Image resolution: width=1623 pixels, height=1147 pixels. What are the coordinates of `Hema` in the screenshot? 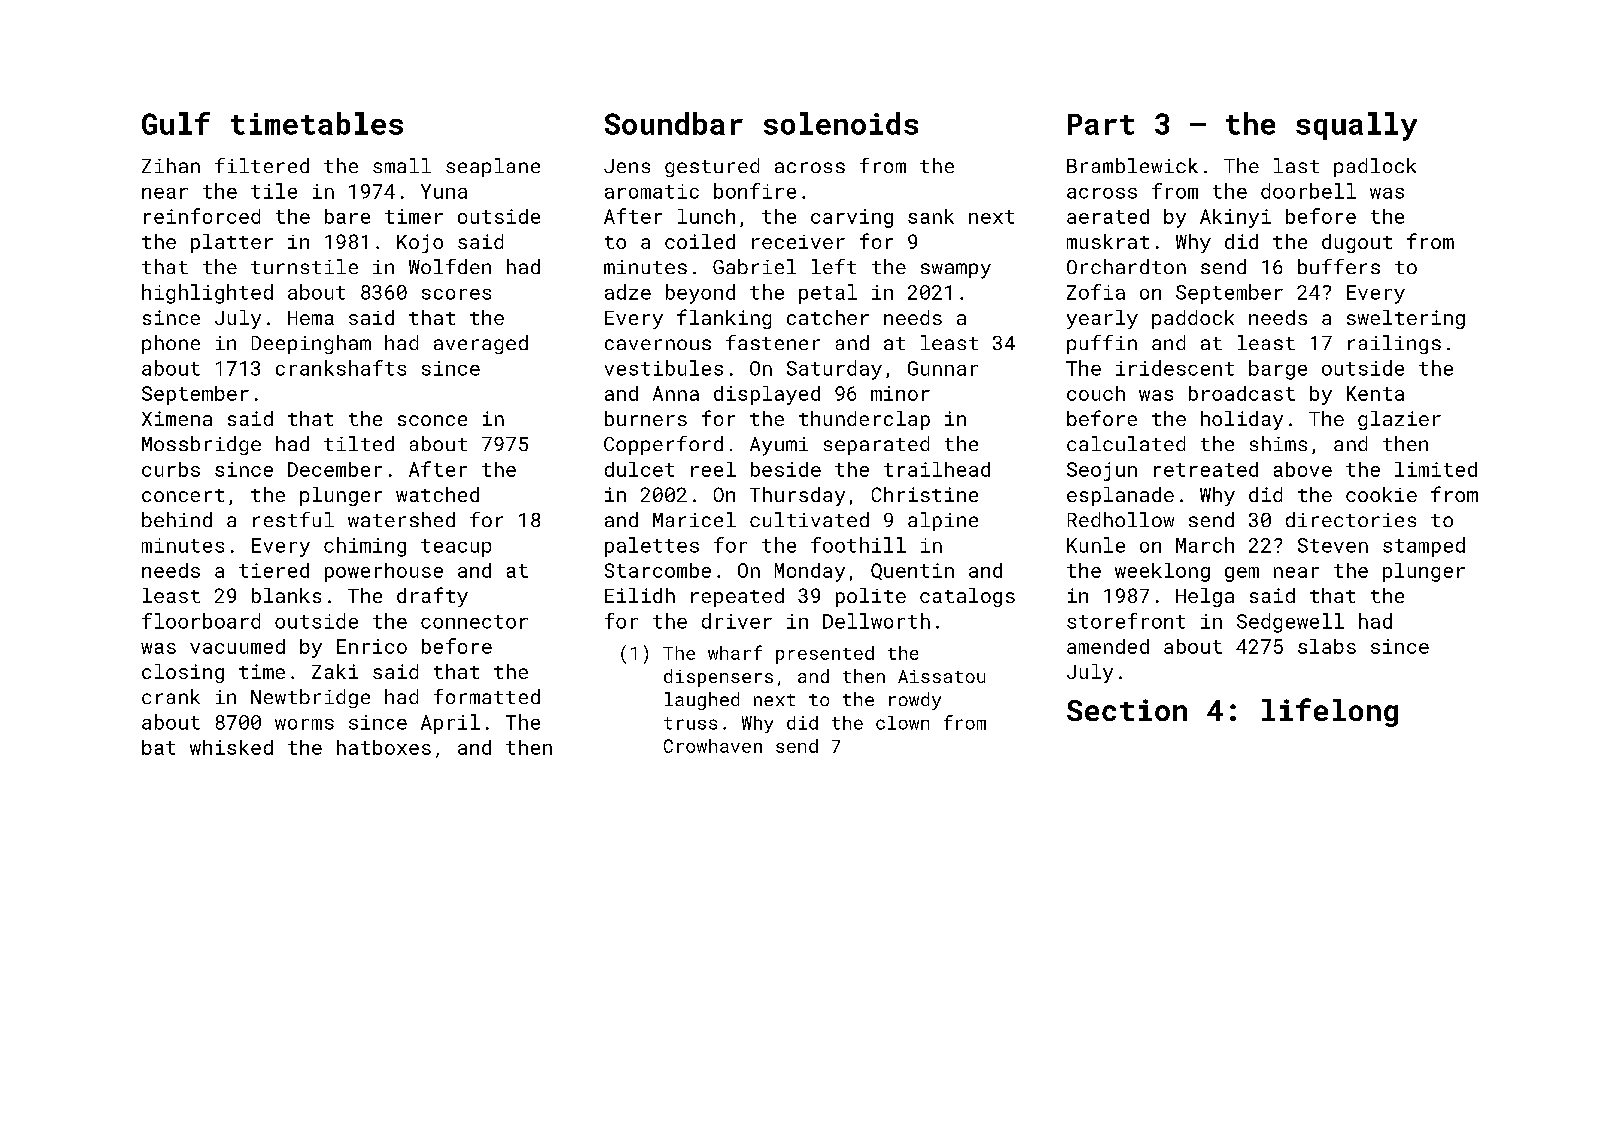 It's located at (311, 318).
